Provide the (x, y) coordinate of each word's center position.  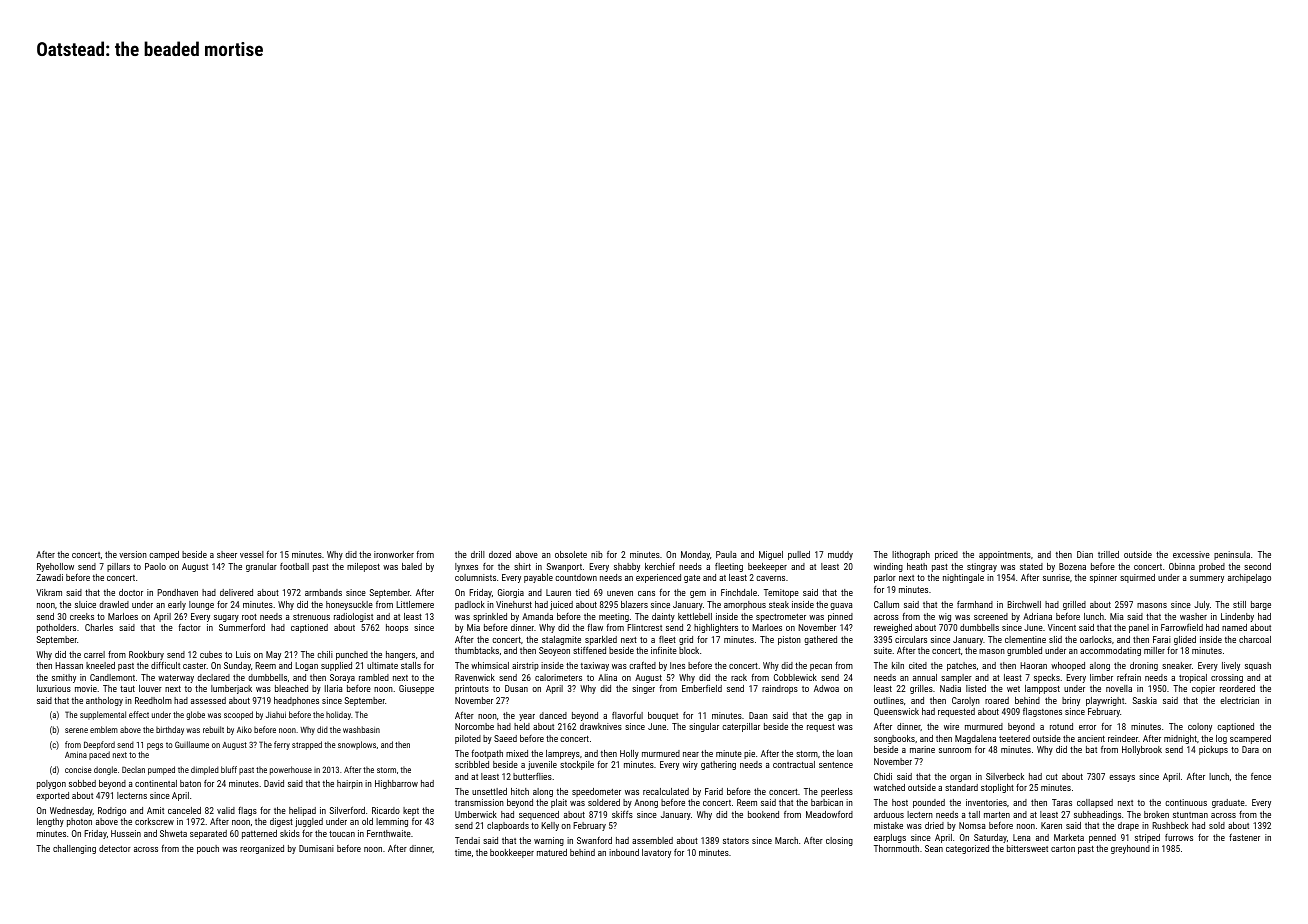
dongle (105, 770)
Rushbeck (1170, 825)
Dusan (516, 688)
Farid (714, 791)
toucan (342, 834)
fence (1261, 776)
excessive (1191, 554)
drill (478, 554)
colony (1200, 727)
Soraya (342, 678)
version (133, 554)
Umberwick (476, 814)
